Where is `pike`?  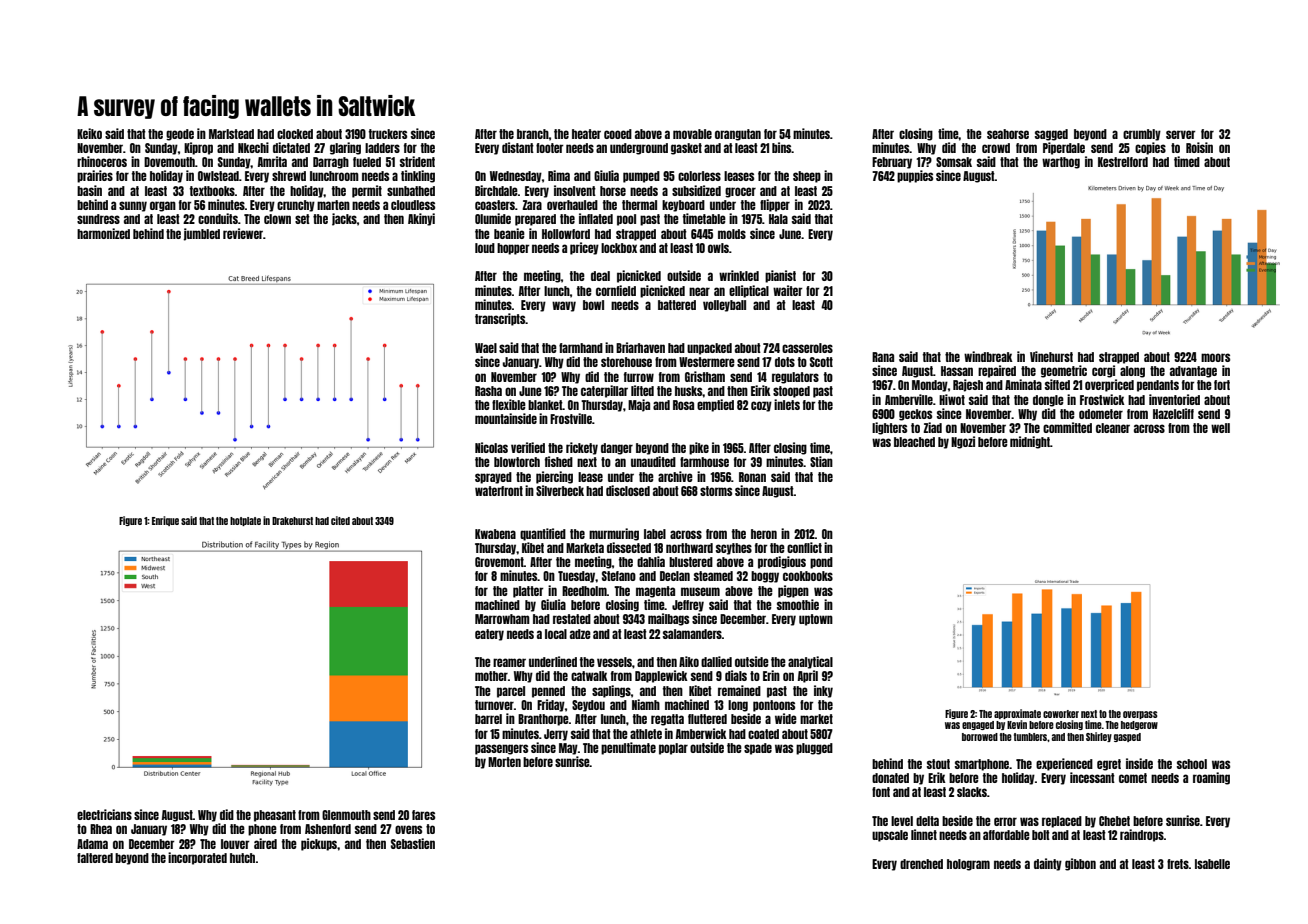
pike is located at coordinates (699, 448).
